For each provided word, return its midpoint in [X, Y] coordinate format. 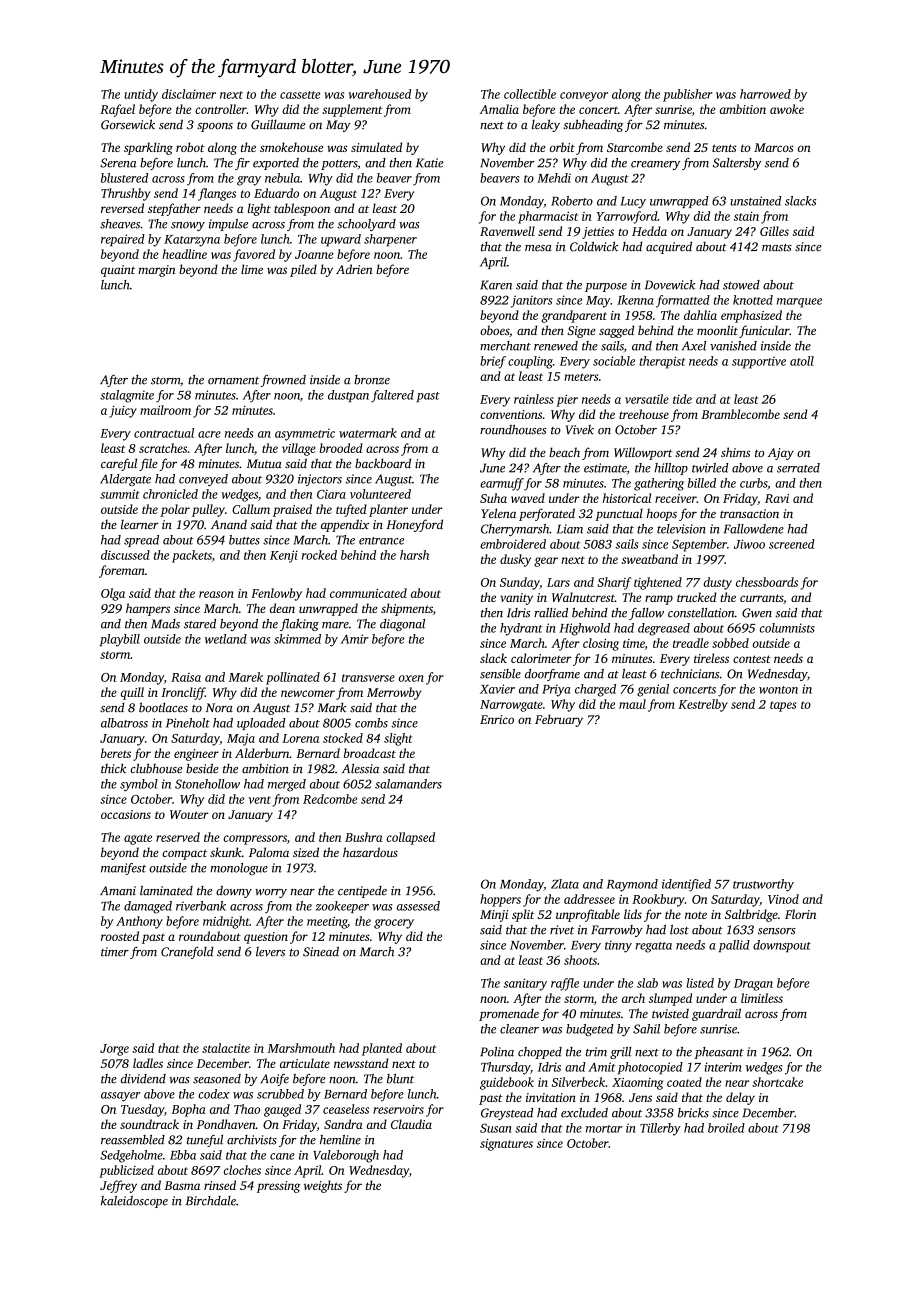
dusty [717, 583]
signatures [506, 1145]
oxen [411, 678]
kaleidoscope [134, 1202]
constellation [701, 613]
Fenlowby [276, 594]
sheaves [120, 224]
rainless [534, 399]
